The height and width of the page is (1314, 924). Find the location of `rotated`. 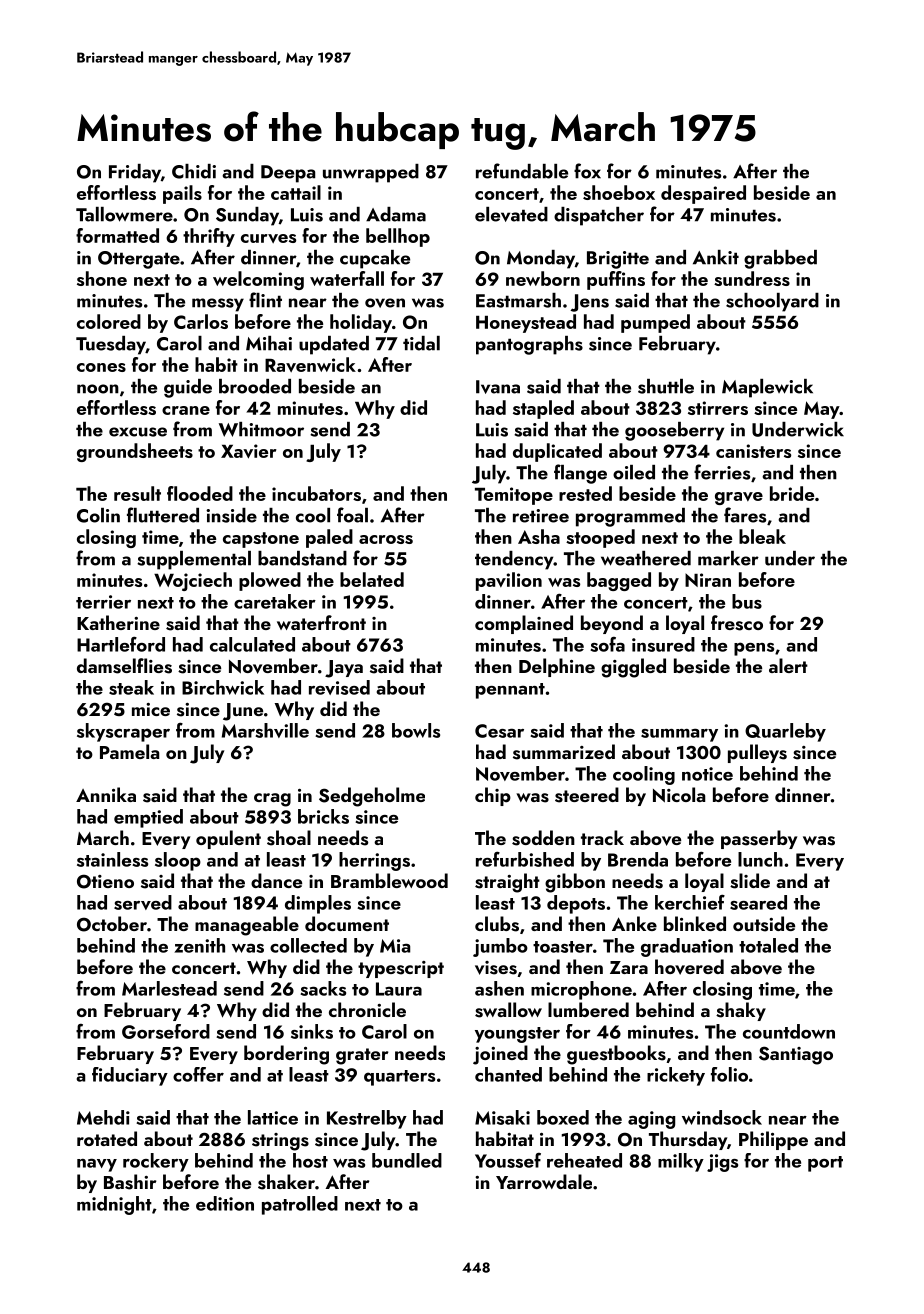

rotated is located at coordinates (107, 1138).
